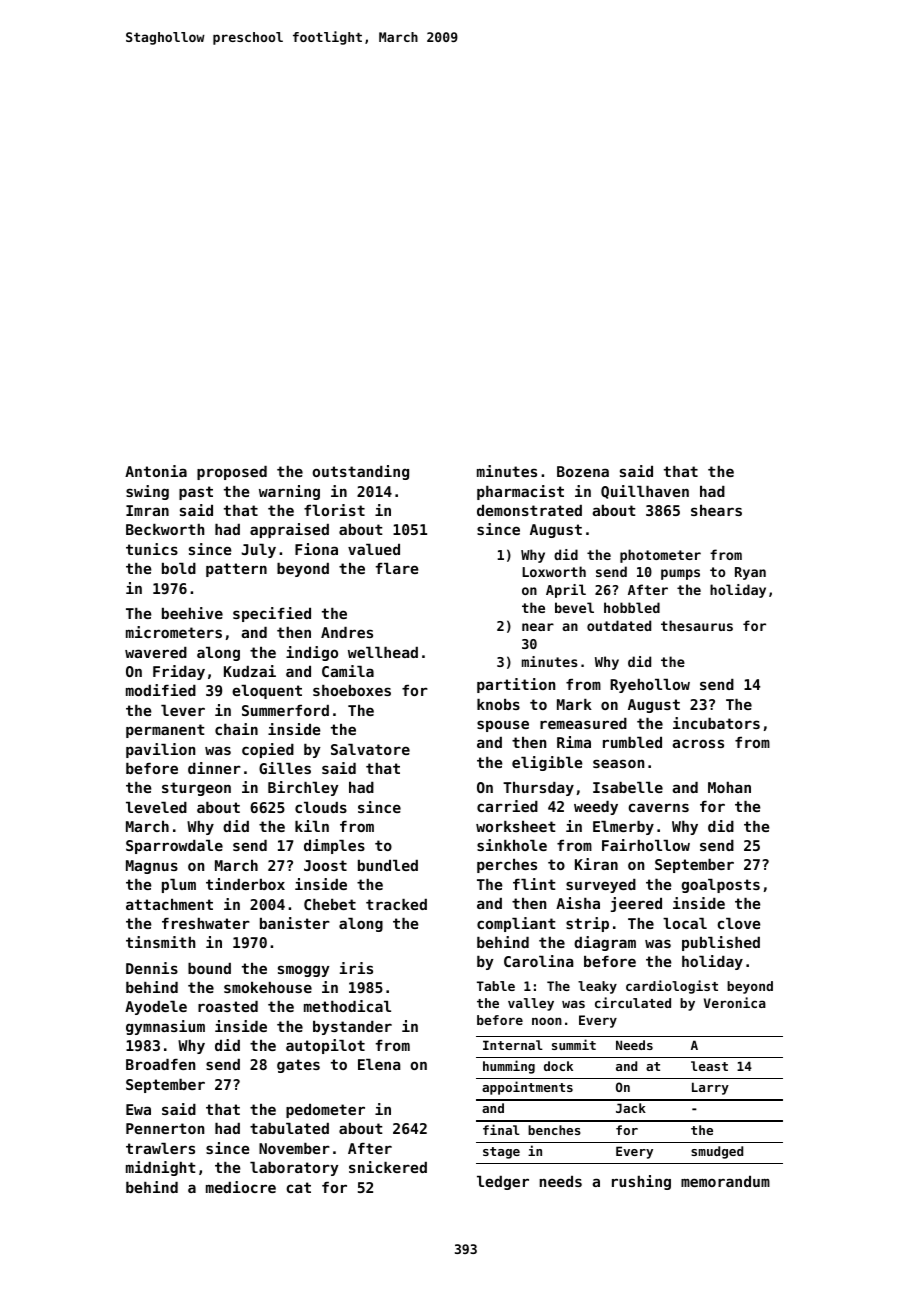 The image size is (908, 1316). What do you see at coordinates (294, 1148) in the screenshot?
I see `November` at bounding box center [294, 1148].
